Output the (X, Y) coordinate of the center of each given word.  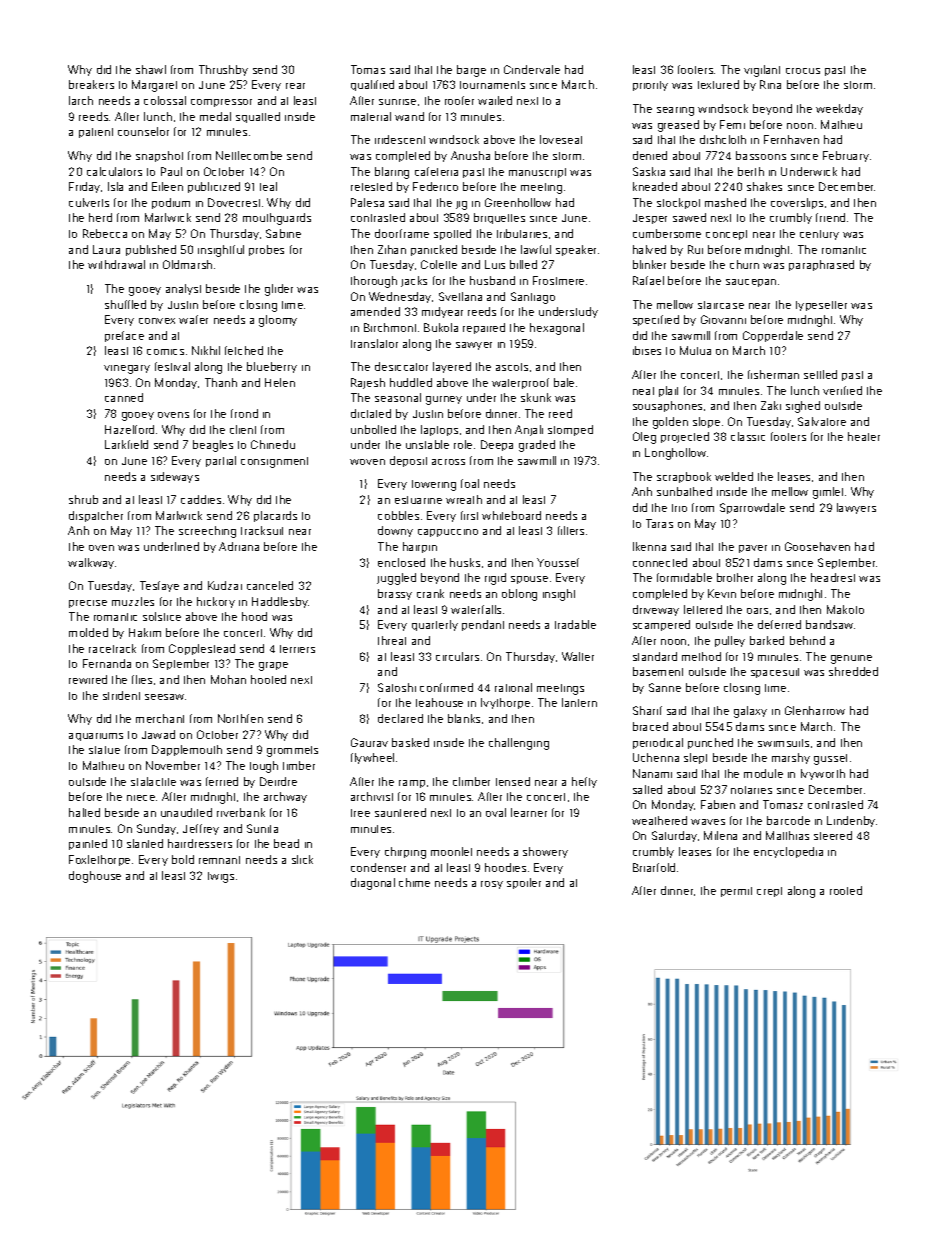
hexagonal (557, 329)
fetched (244, 350)
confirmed (446, 687)
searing (675, 111)
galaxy (750, 712)
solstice (162, 616)
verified (842, 390)
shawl (151, 69)
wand (409, 116)
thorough (374, 282)
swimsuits (783, 743)
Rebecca (105, 233)
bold (183, 859)
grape (273, 666)
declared (400, 718)
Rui (695, 249)
